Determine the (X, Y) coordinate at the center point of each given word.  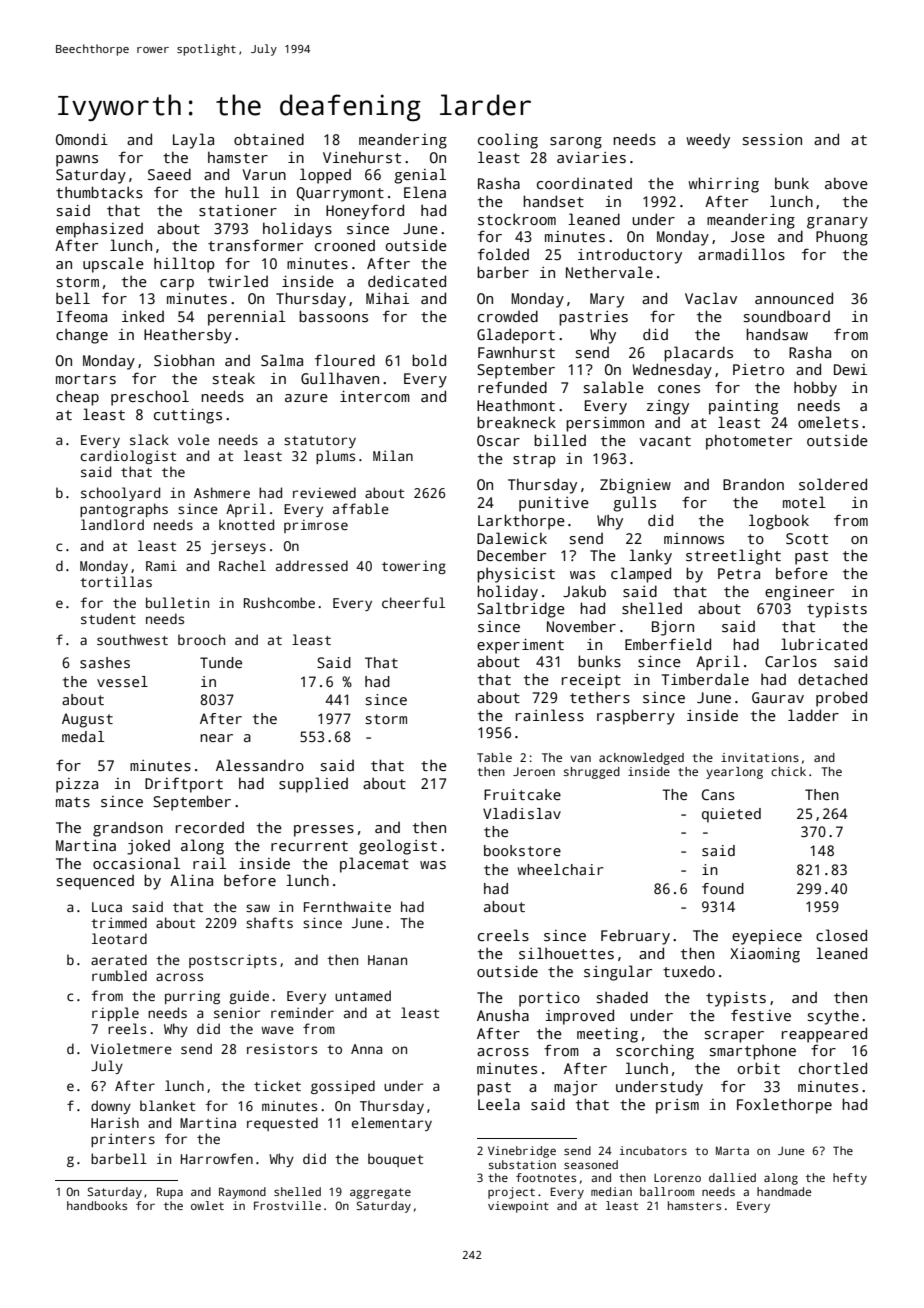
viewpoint (518, 1207)
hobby (815, 389)
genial (420, 176)
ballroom (667, 1191)
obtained (269, 139)
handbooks (97, 1205)
